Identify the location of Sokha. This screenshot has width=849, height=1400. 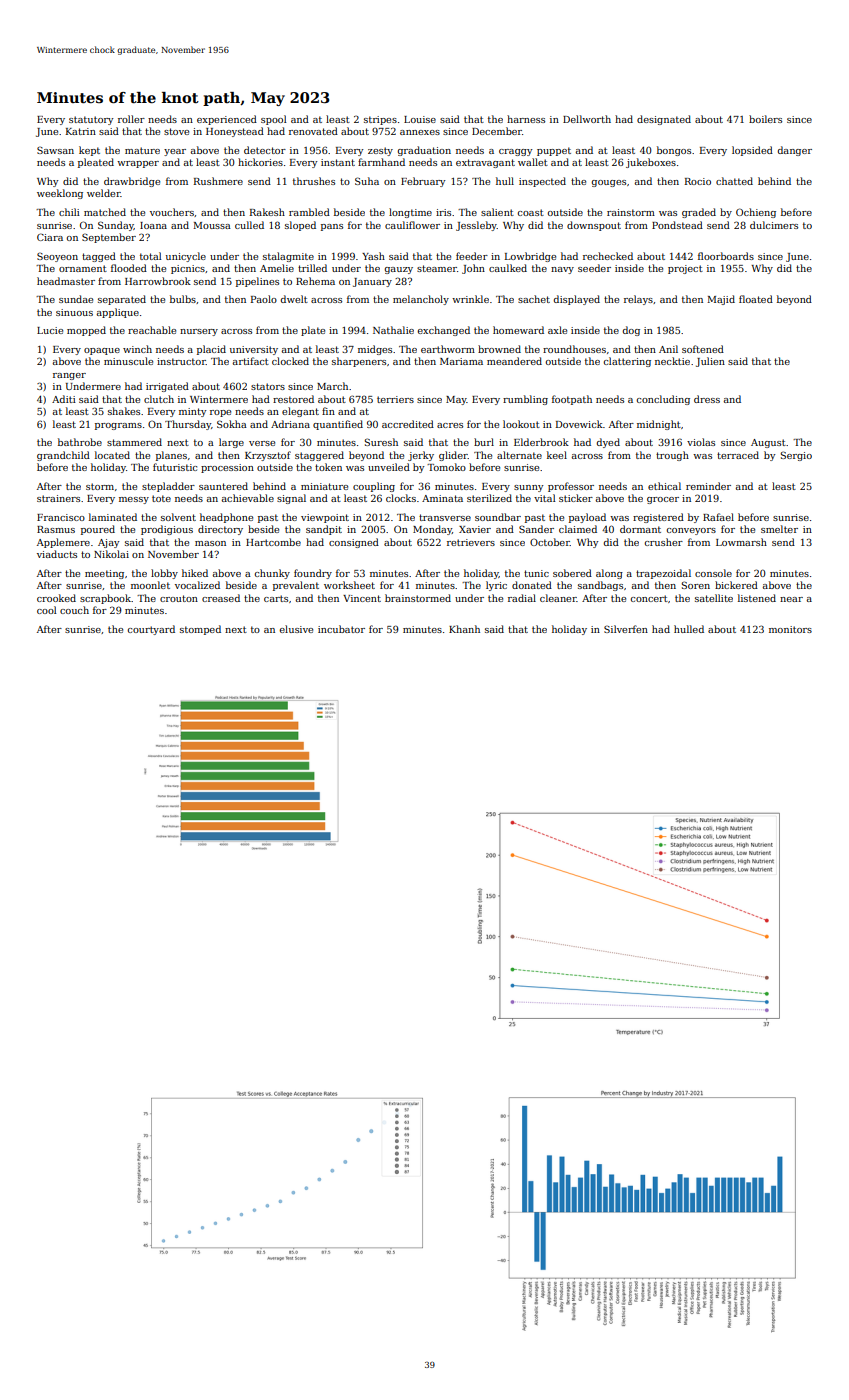
(232, 424).
